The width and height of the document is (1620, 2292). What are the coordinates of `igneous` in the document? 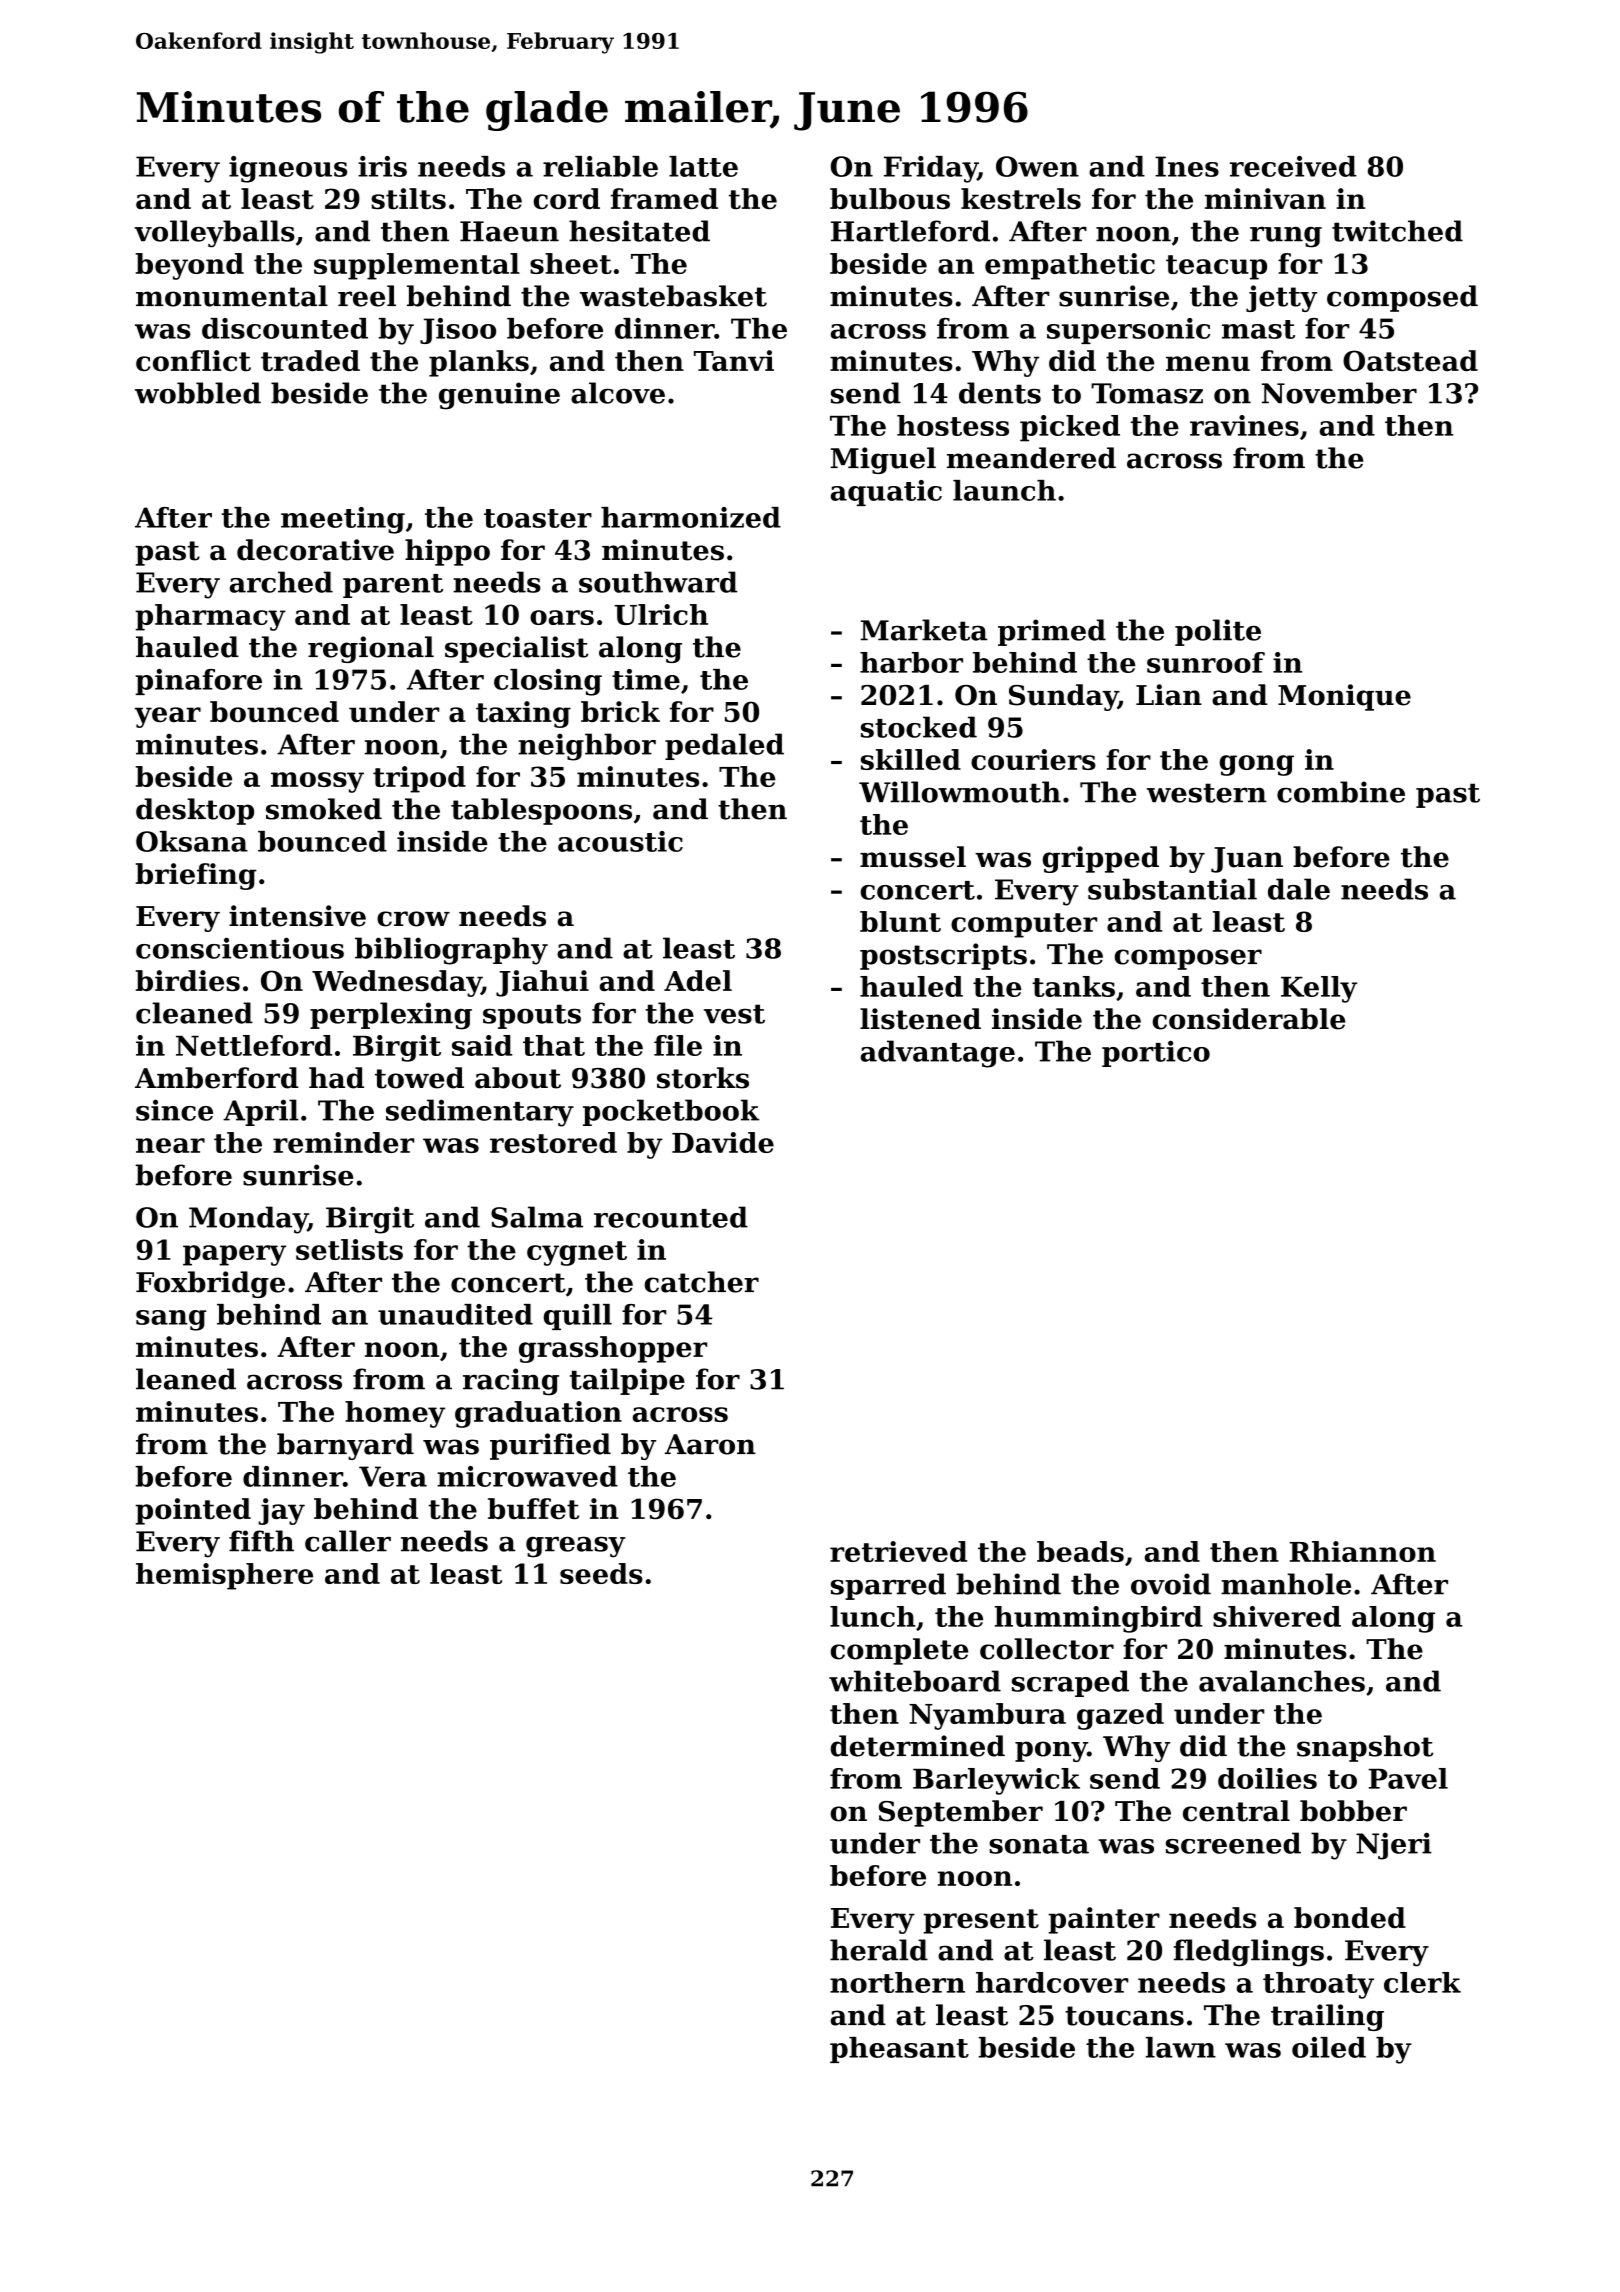 It's located at (288, 169).
